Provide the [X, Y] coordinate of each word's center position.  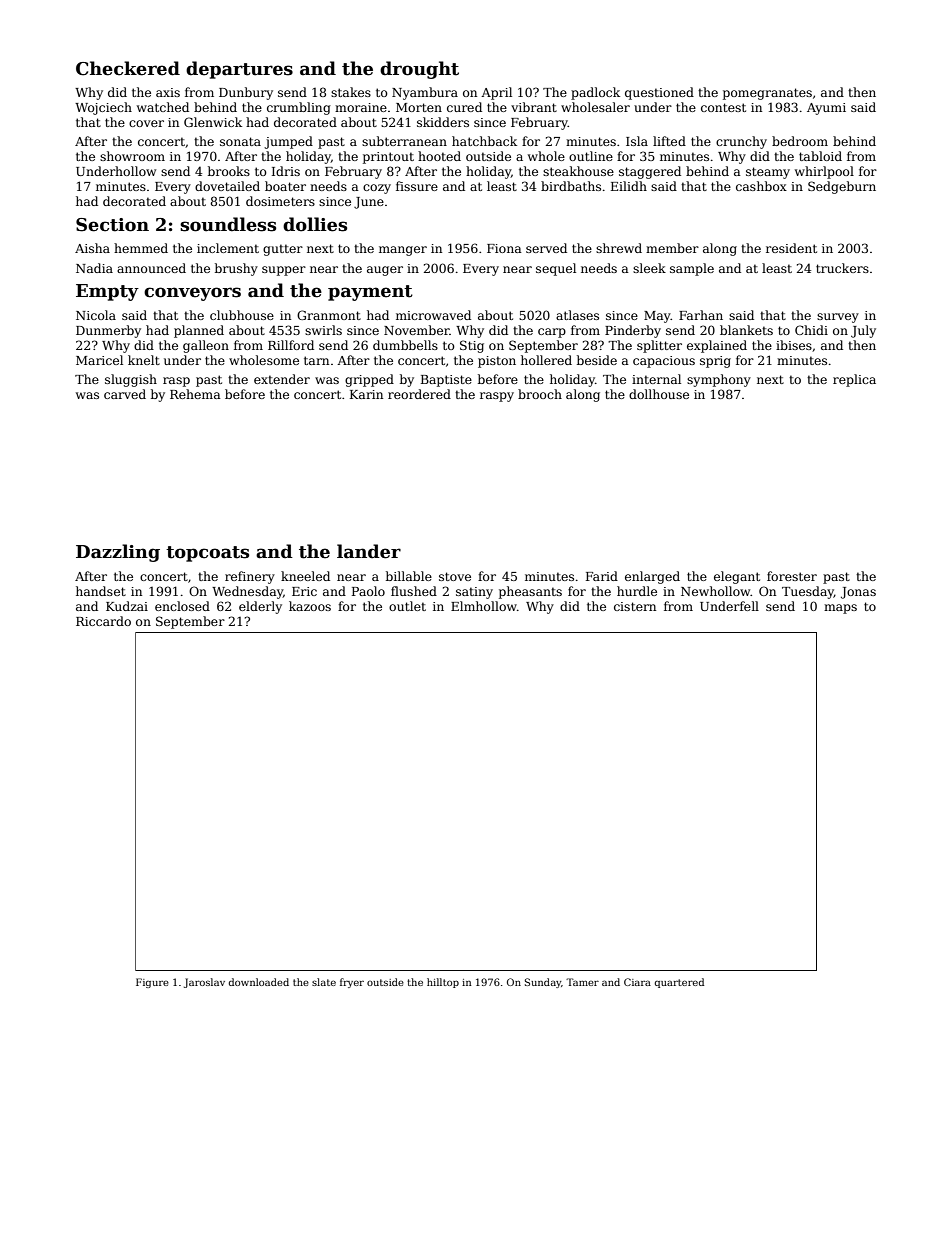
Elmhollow [484, 606]
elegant [737, 577]
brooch [540, 394]
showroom [132, 156]
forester [792, 576]
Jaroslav [204, 983]
